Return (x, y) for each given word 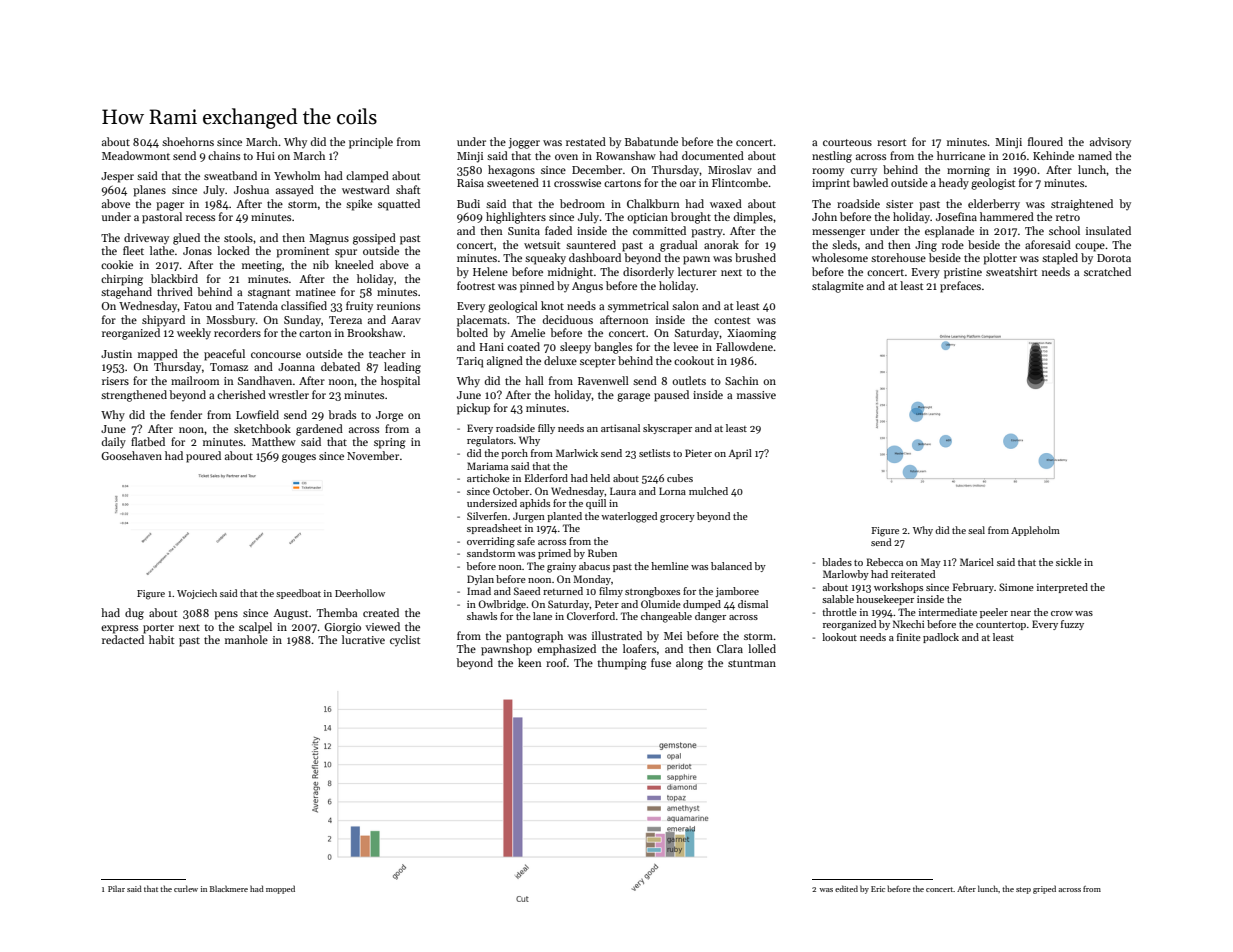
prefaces (960, 287)
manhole (246, 639)
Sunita (524, 231)
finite (909, 637)
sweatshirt (1011, 271)
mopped (280, 889)
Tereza (345, 320)
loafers (639, 648)
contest (732, 320)
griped (1044, 889)
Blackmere (229, 888)
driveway (146, 238)
